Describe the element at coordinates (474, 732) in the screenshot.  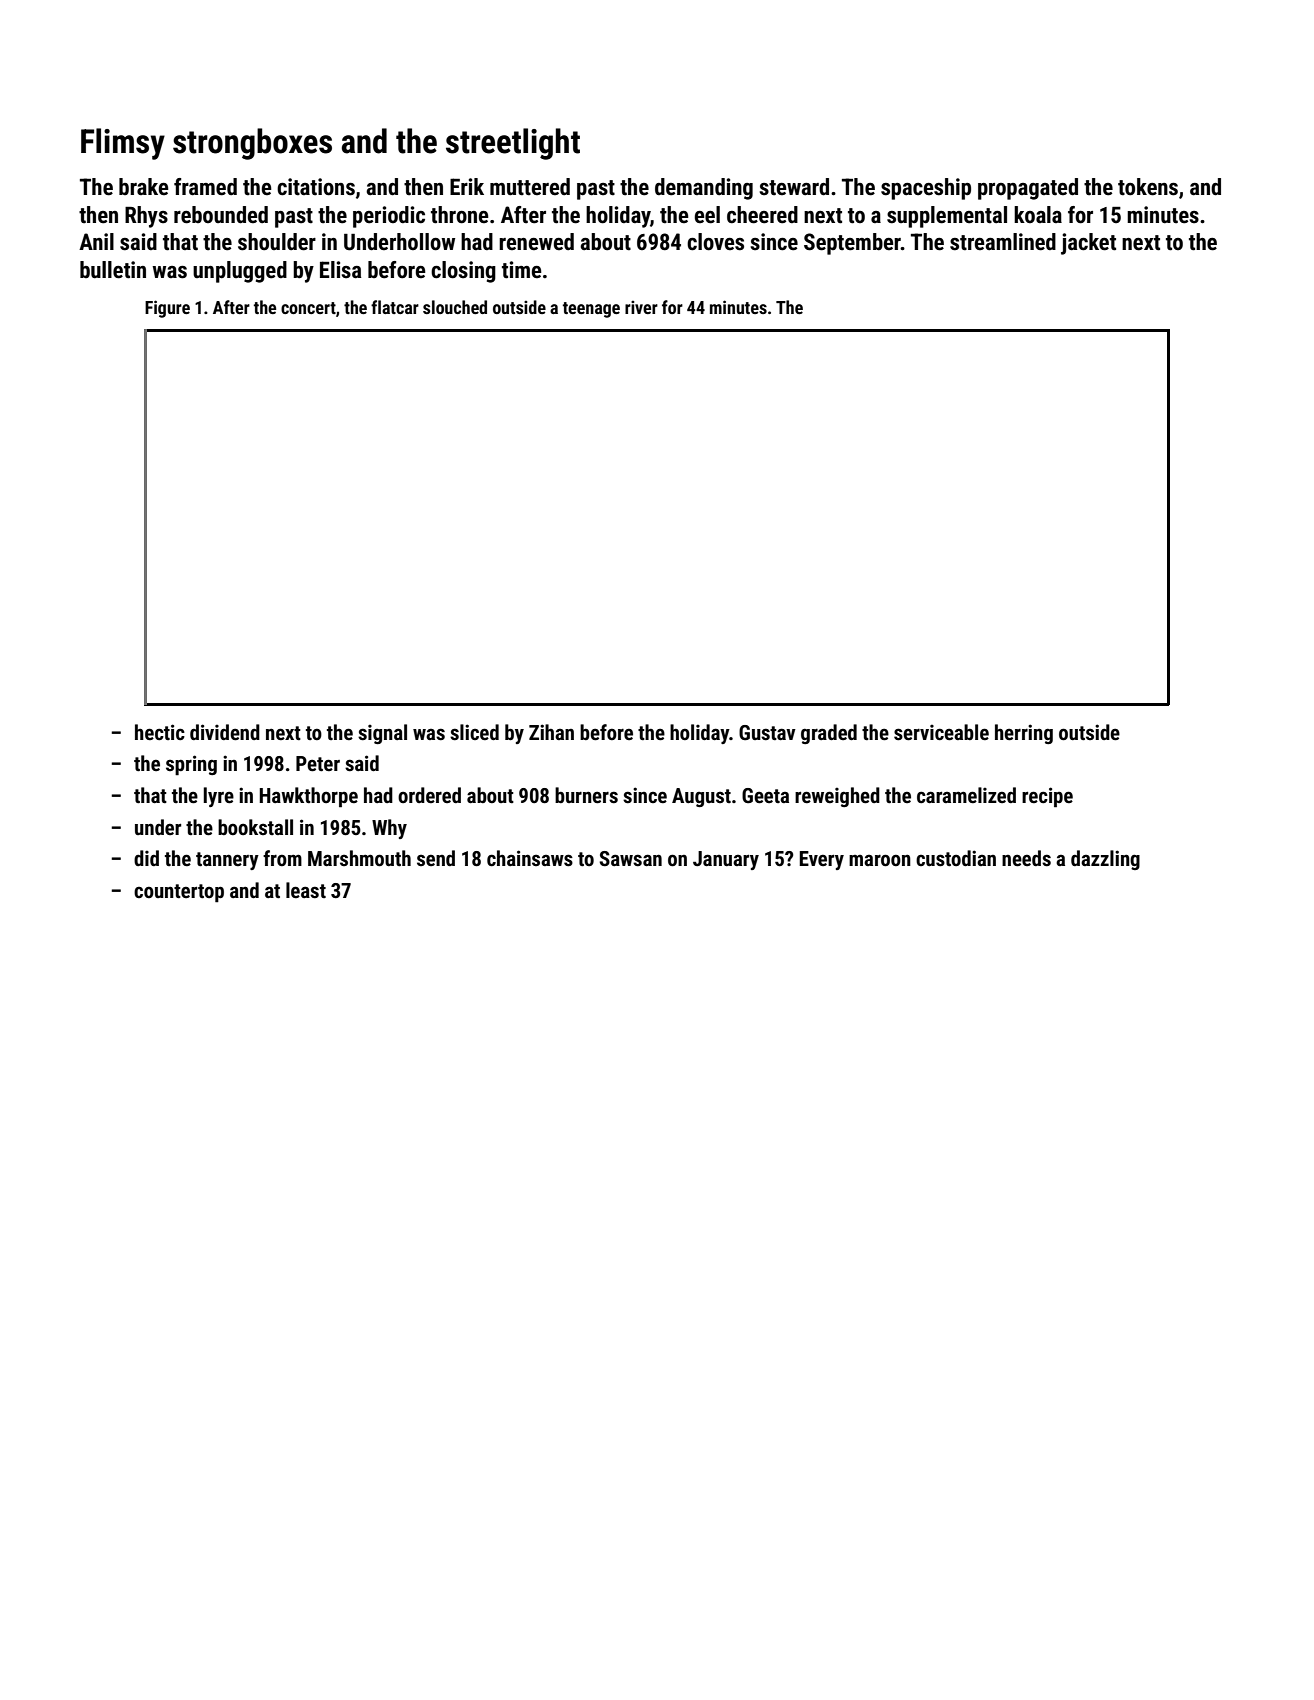
I see `sliced` at that location.
